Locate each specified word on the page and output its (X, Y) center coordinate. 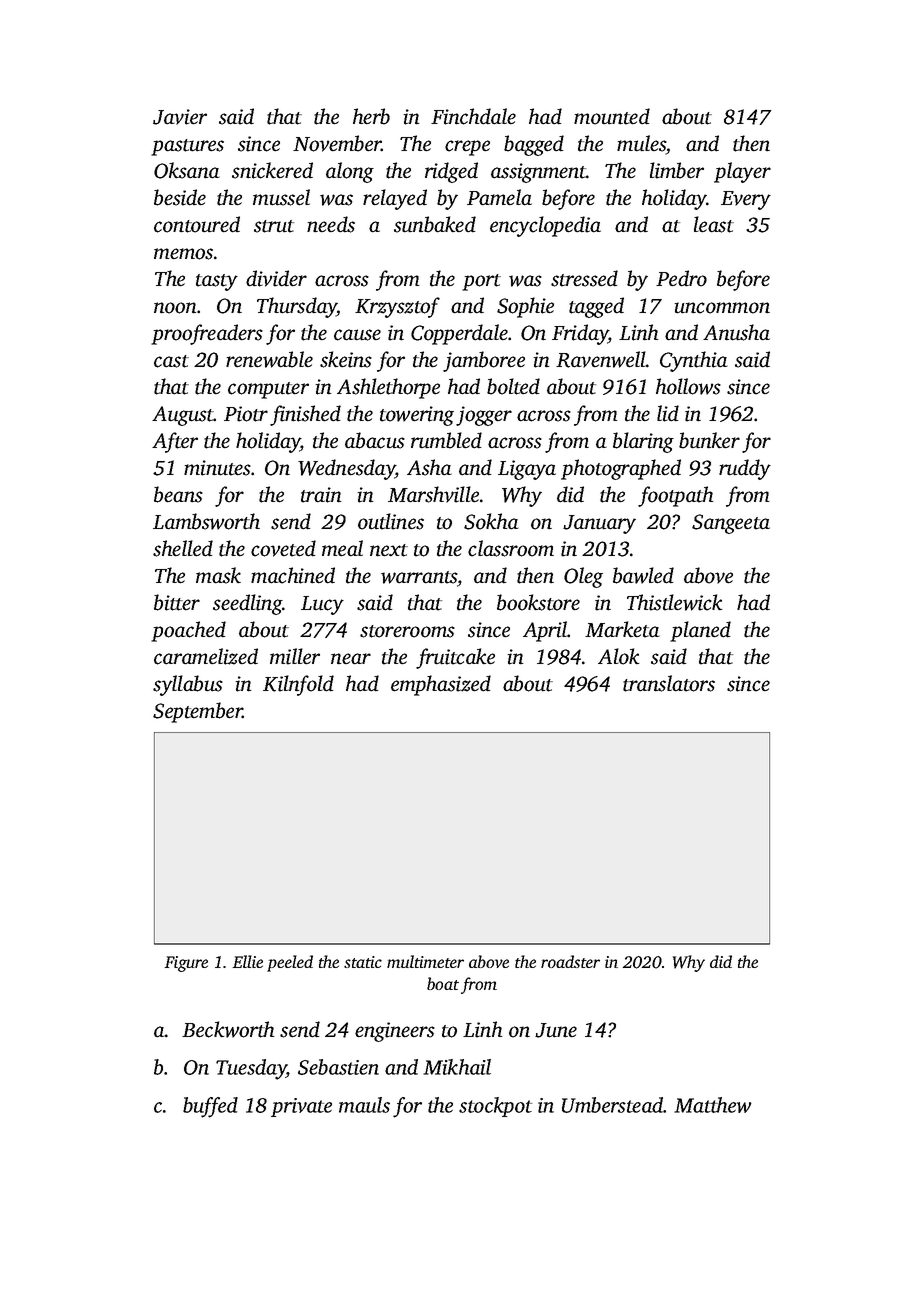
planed (700, 631)
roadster (570, 961)
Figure (186, 964)
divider (276, 278)
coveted (283, 548)
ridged (451, 172)
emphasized (441, 685)
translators (669, 683)
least (714, 224)
